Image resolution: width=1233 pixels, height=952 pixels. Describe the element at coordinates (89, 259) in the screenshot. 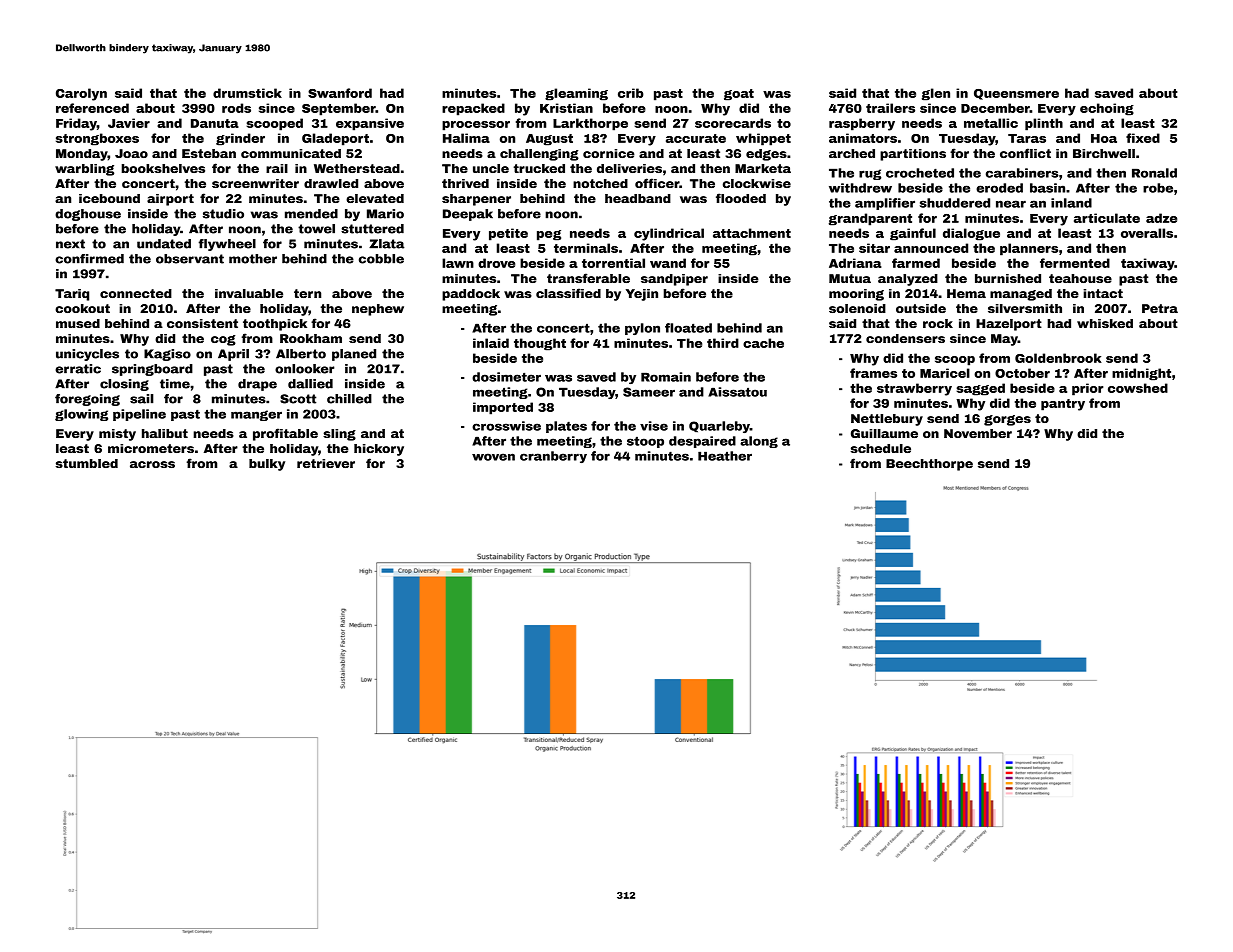

I see `confirmed` at that location.
